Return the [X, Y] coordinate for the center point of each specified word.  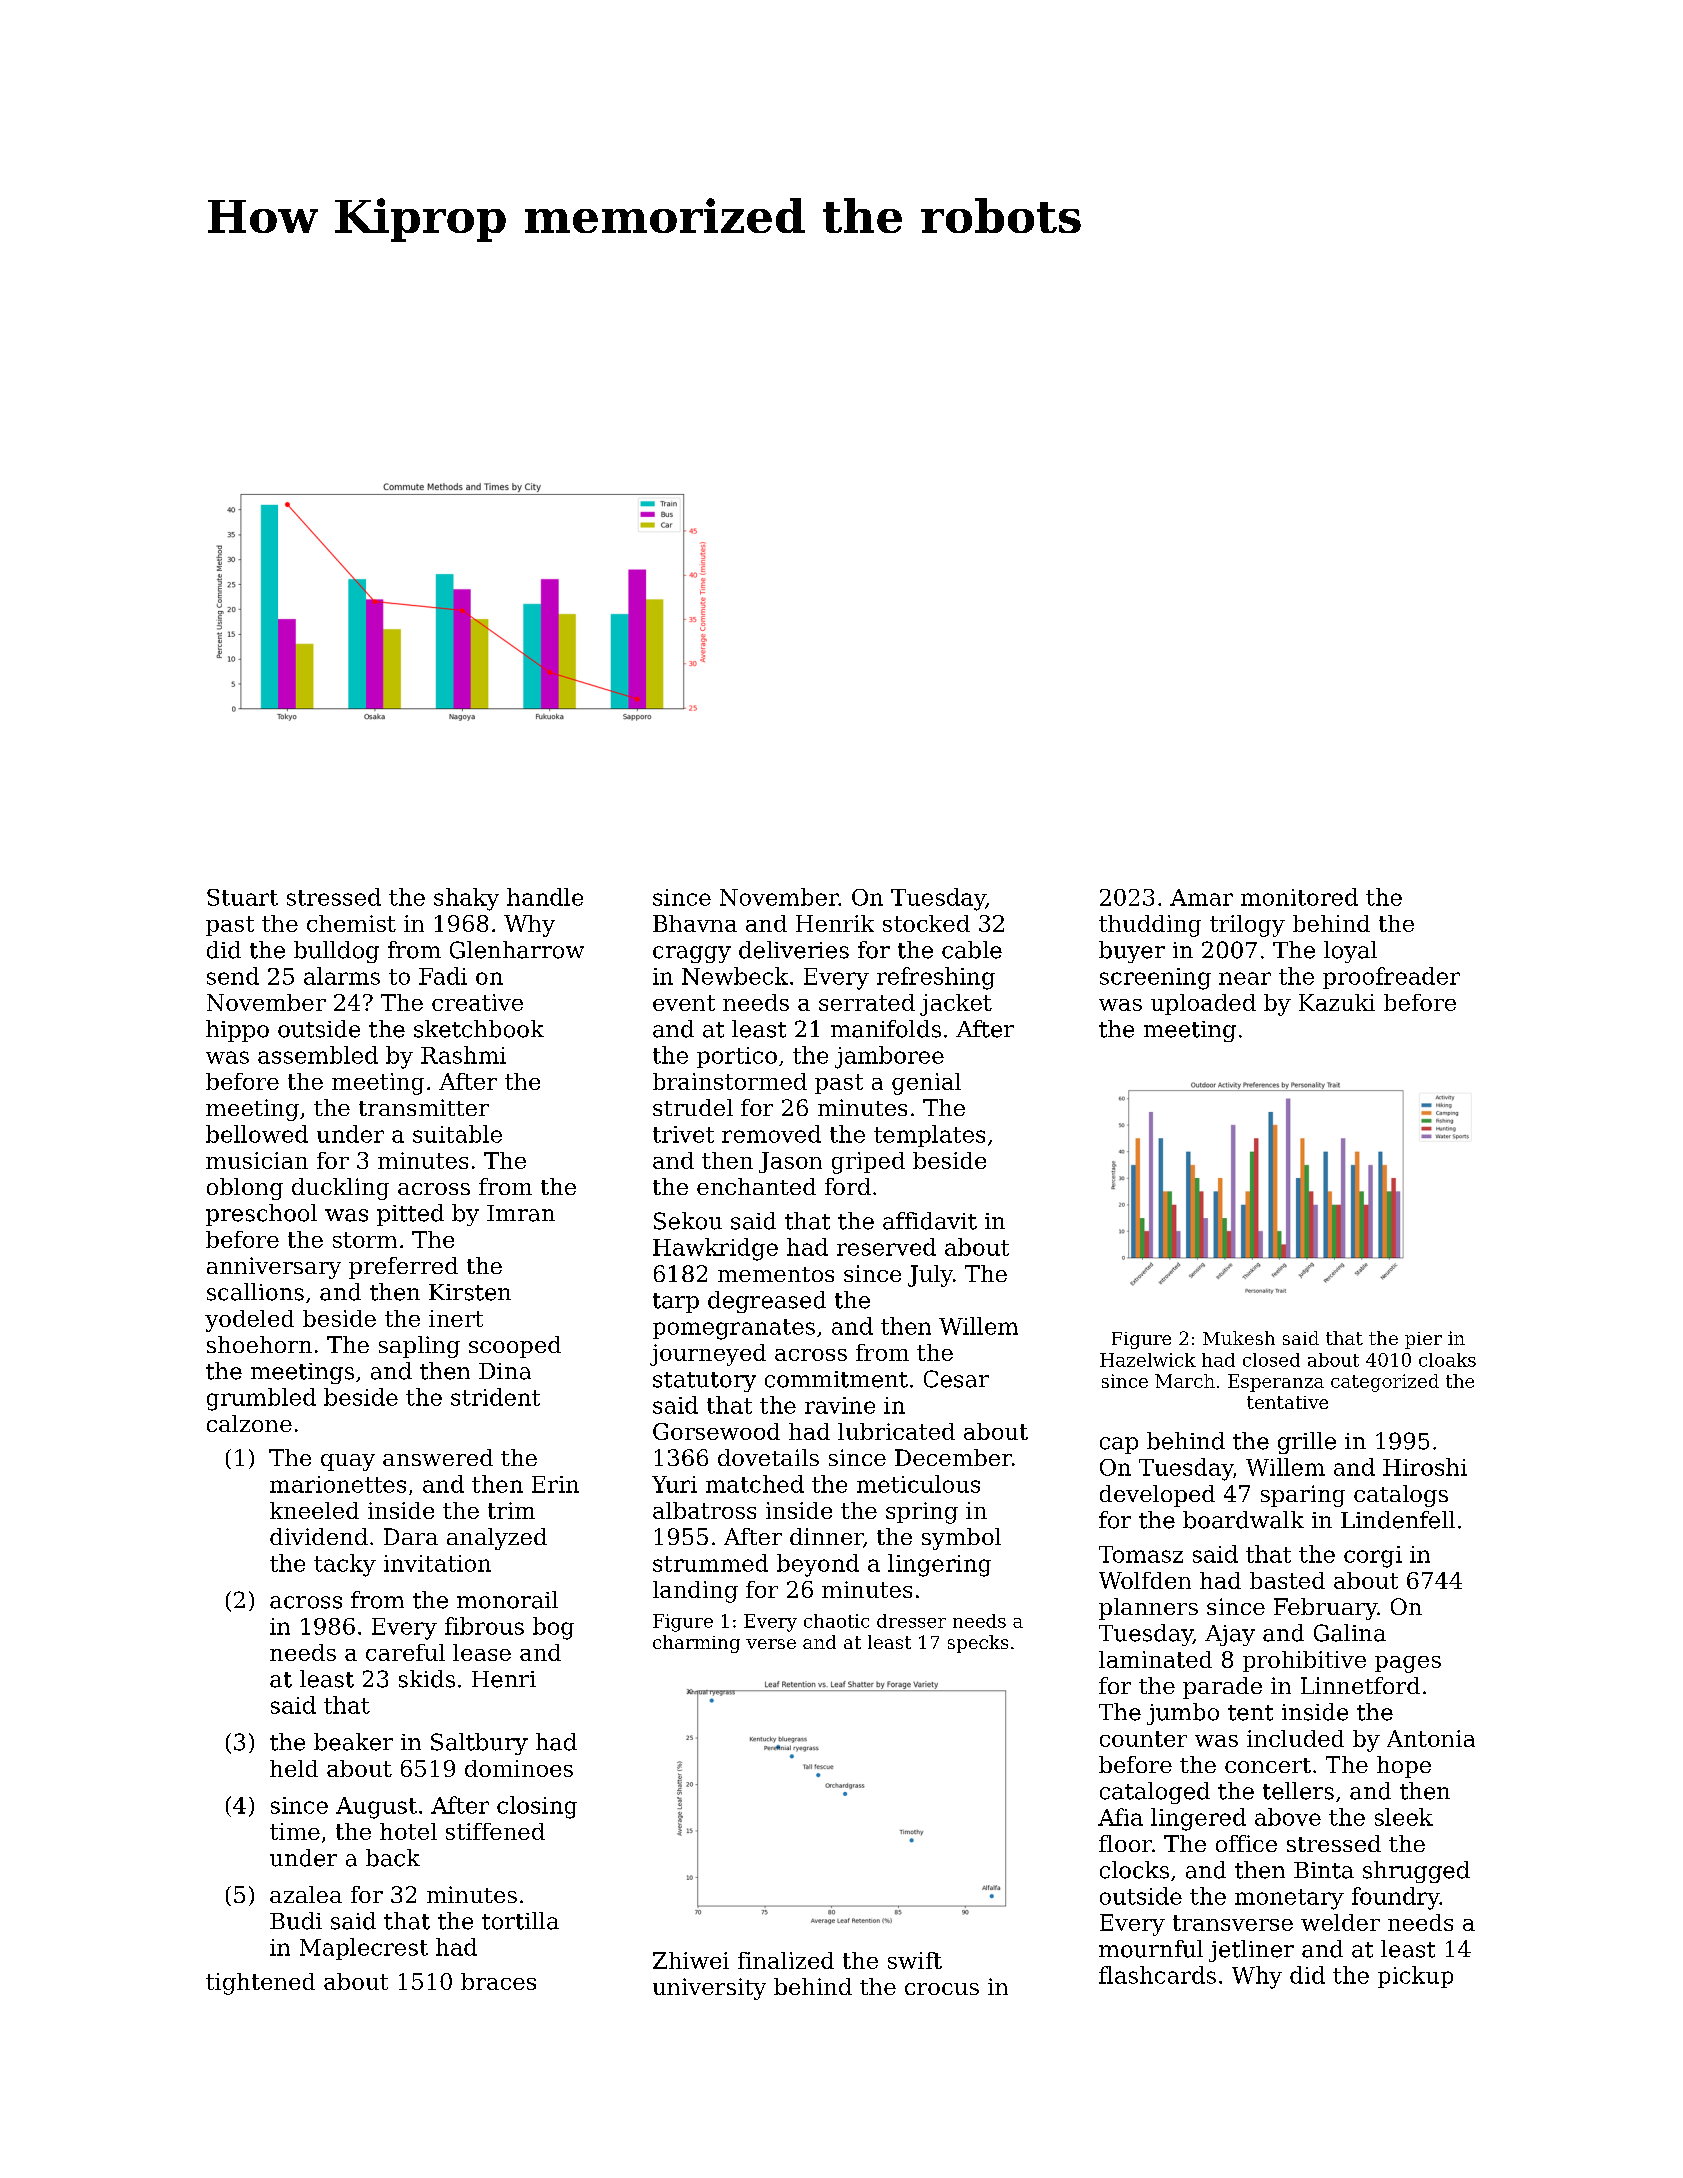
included [1295, 1738]
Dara [411, 1536]
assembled [318, 1055]
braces [498, 1981]
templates [929, 1136]
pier [1423, 1340]
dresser [911, 1621]
